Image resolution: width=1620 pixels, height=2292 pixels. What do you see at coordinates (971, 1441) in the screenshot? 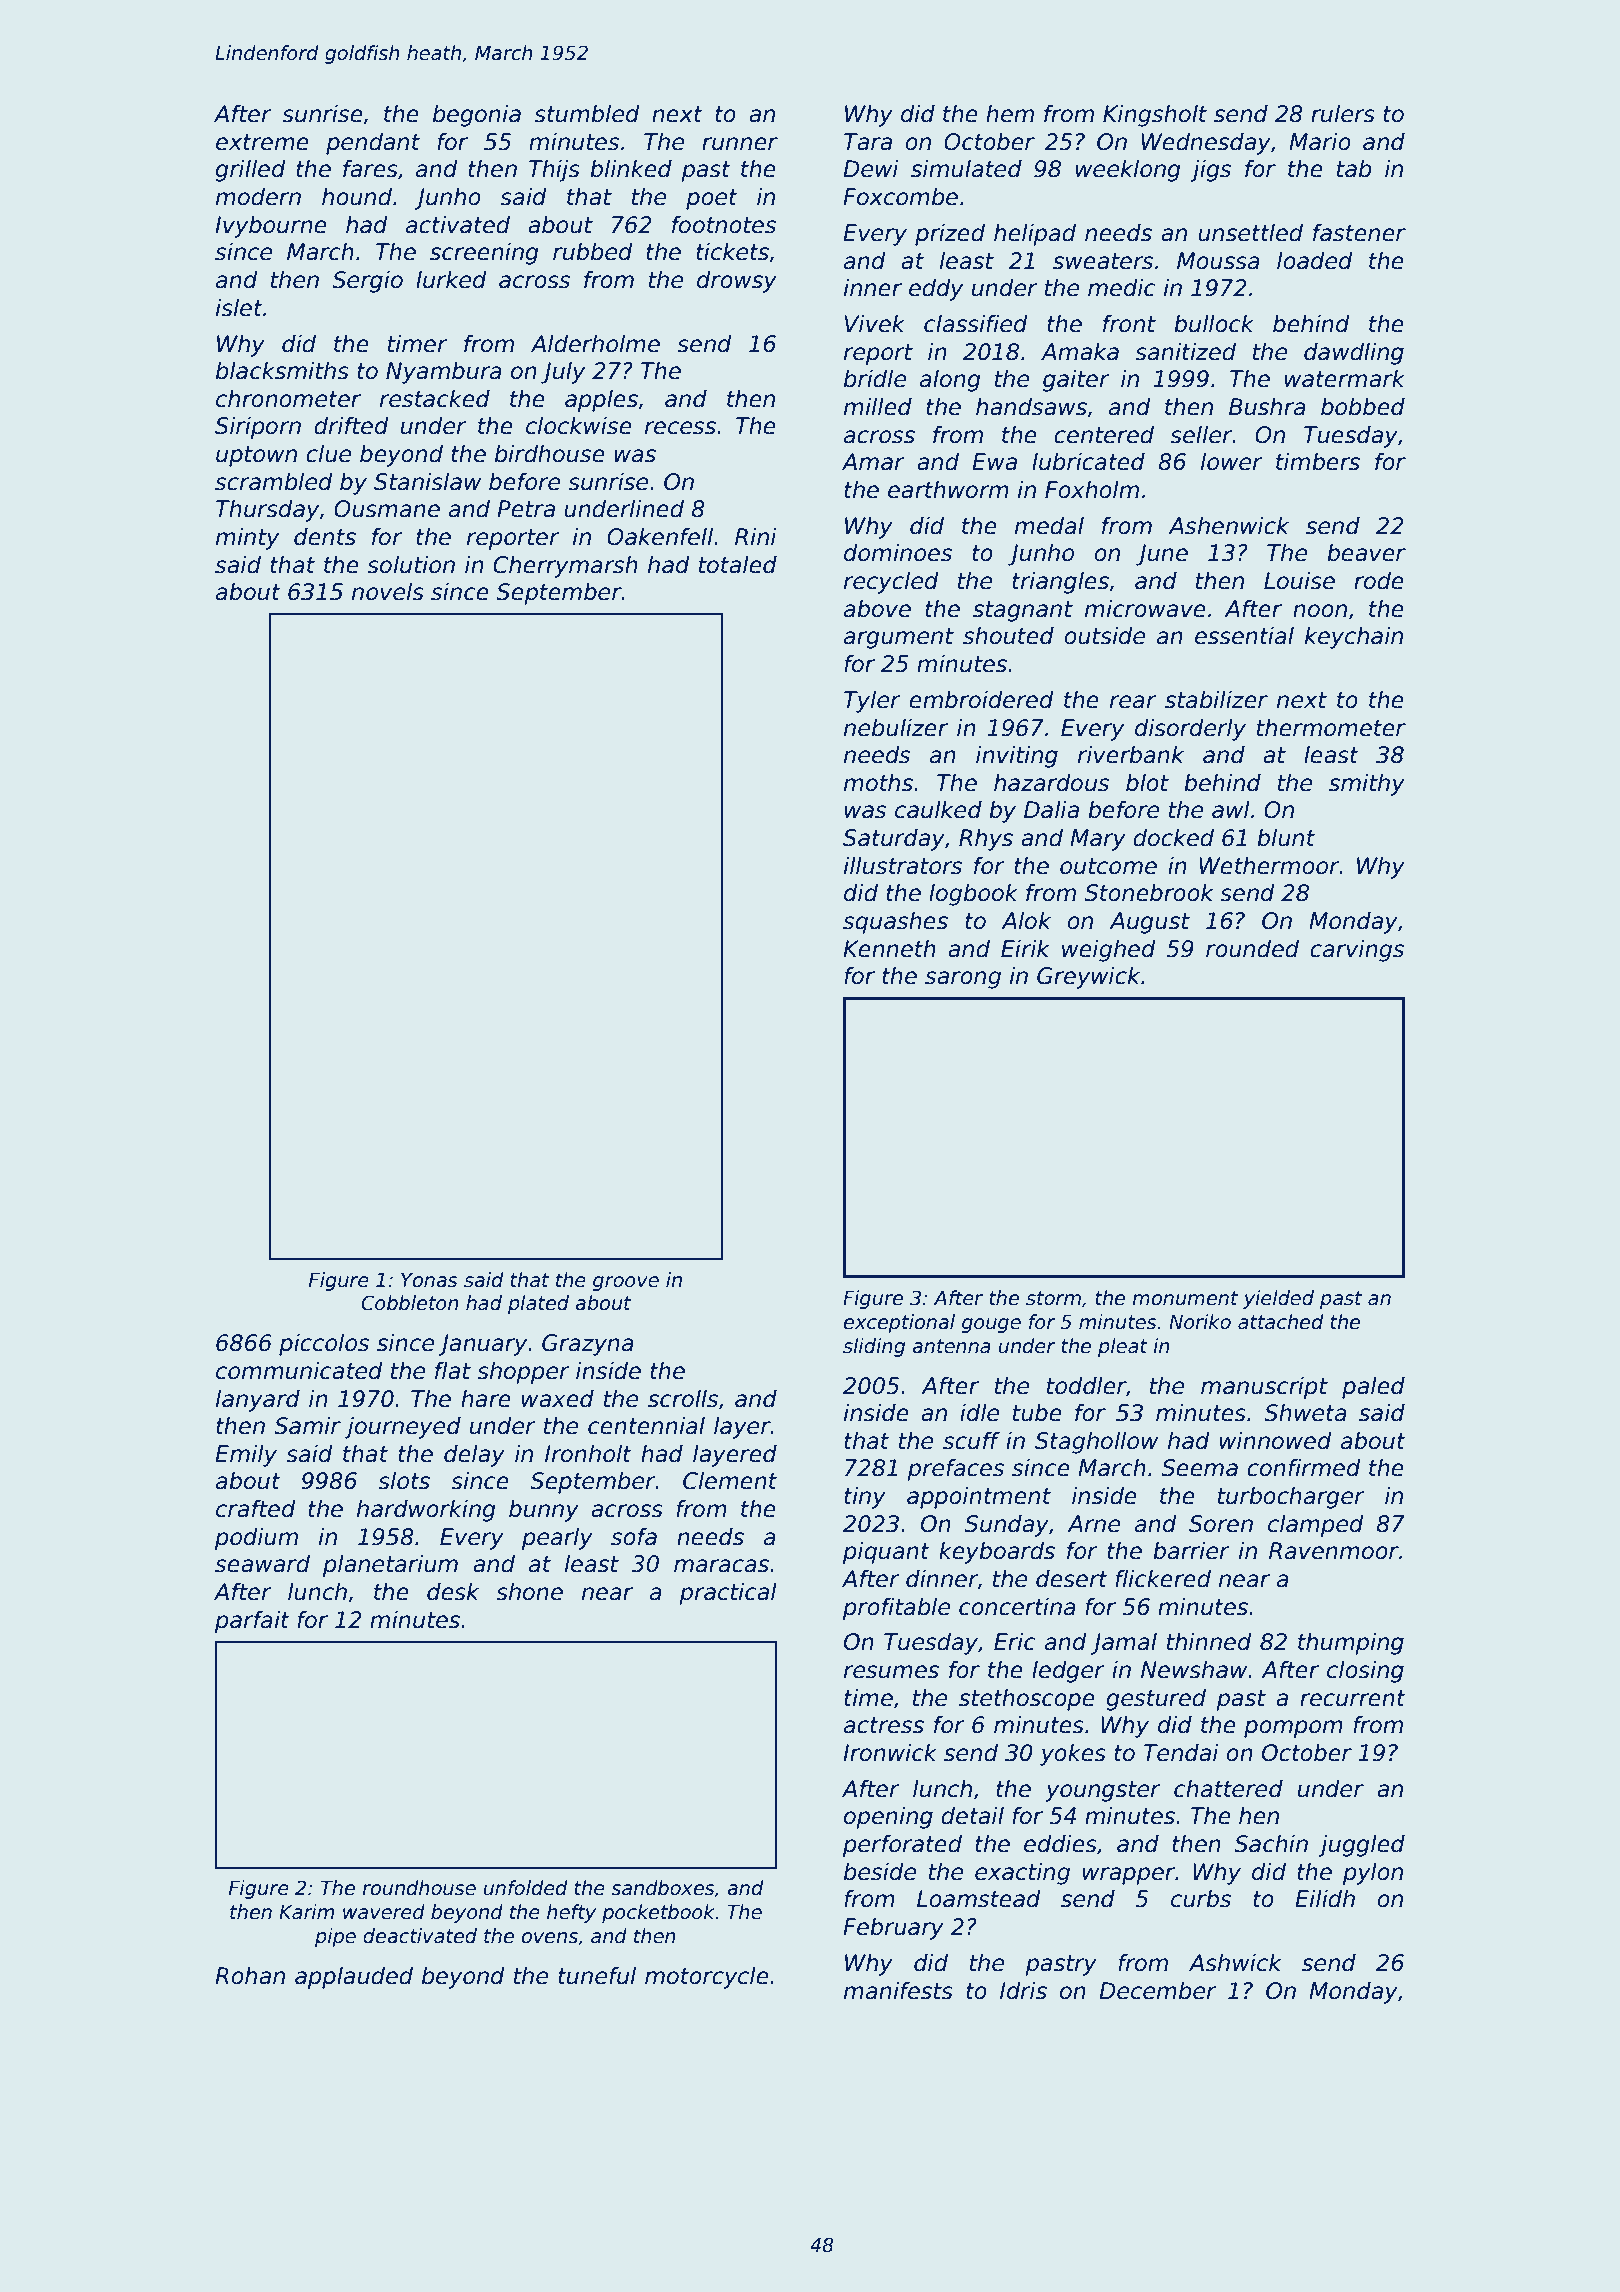
I see `scuff` at bounding box center [971, 1441].
